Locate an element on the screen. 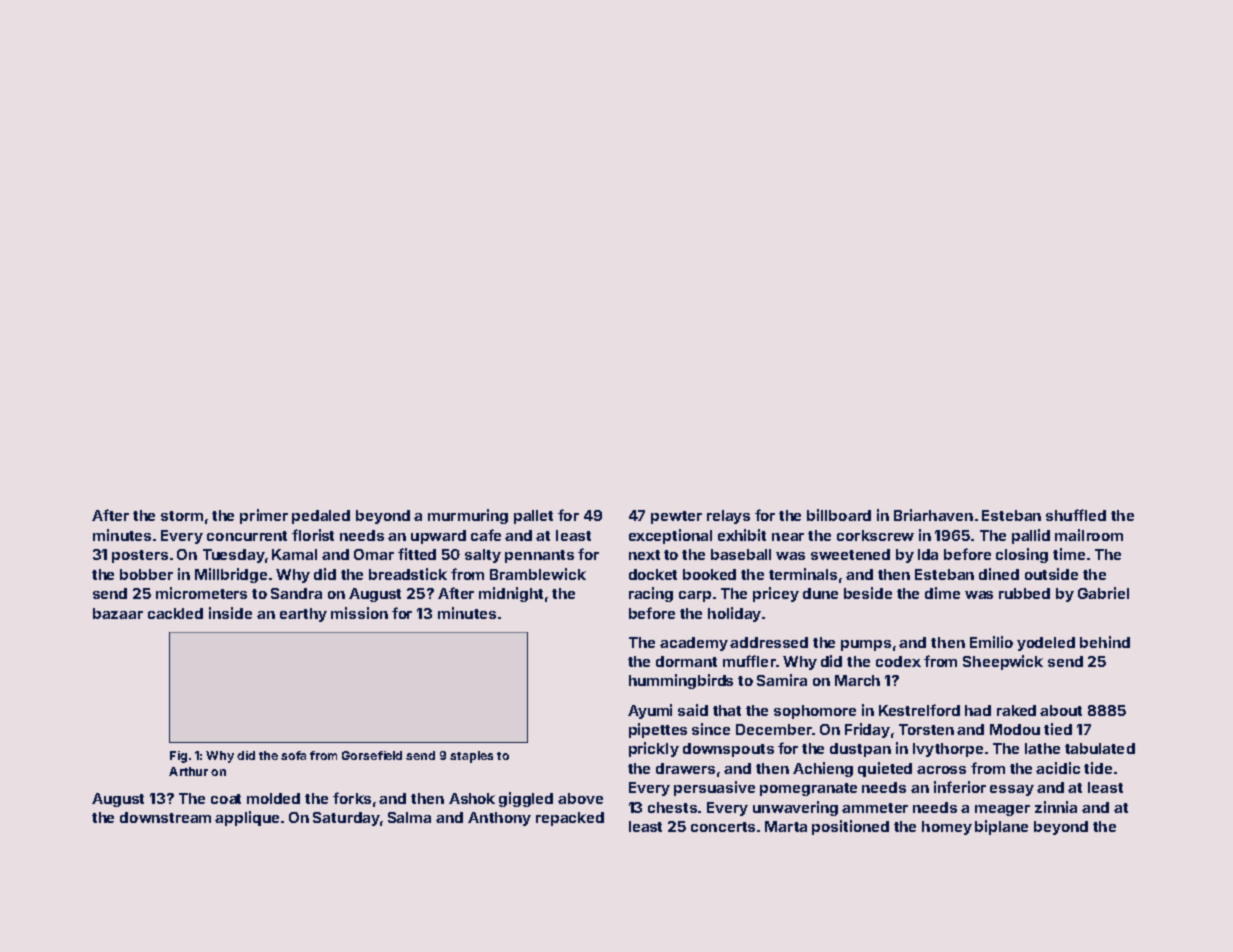 Image resolution: width=1233 pixels, height=952 pixels. storm is located at coordinates (182, 516).
